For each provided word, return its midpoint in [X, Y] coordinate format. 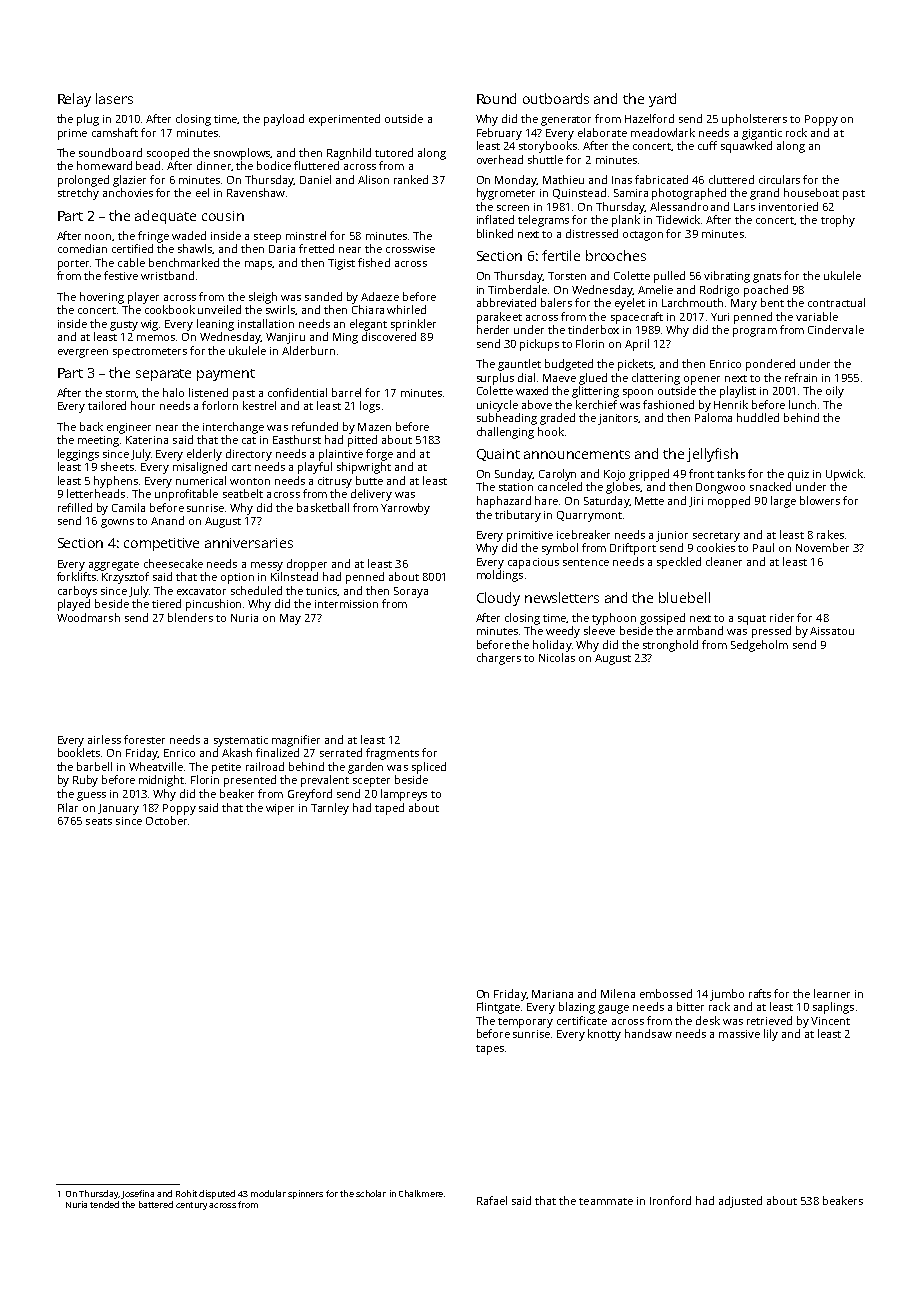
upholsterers [754, 120]
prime [72, 134]
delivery [371, 495]
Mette [649, 501]
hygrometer [506, 194]
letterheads [96, 493]
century [191, 1206]
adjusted [740, 1202]
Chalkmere [421, 1193]
